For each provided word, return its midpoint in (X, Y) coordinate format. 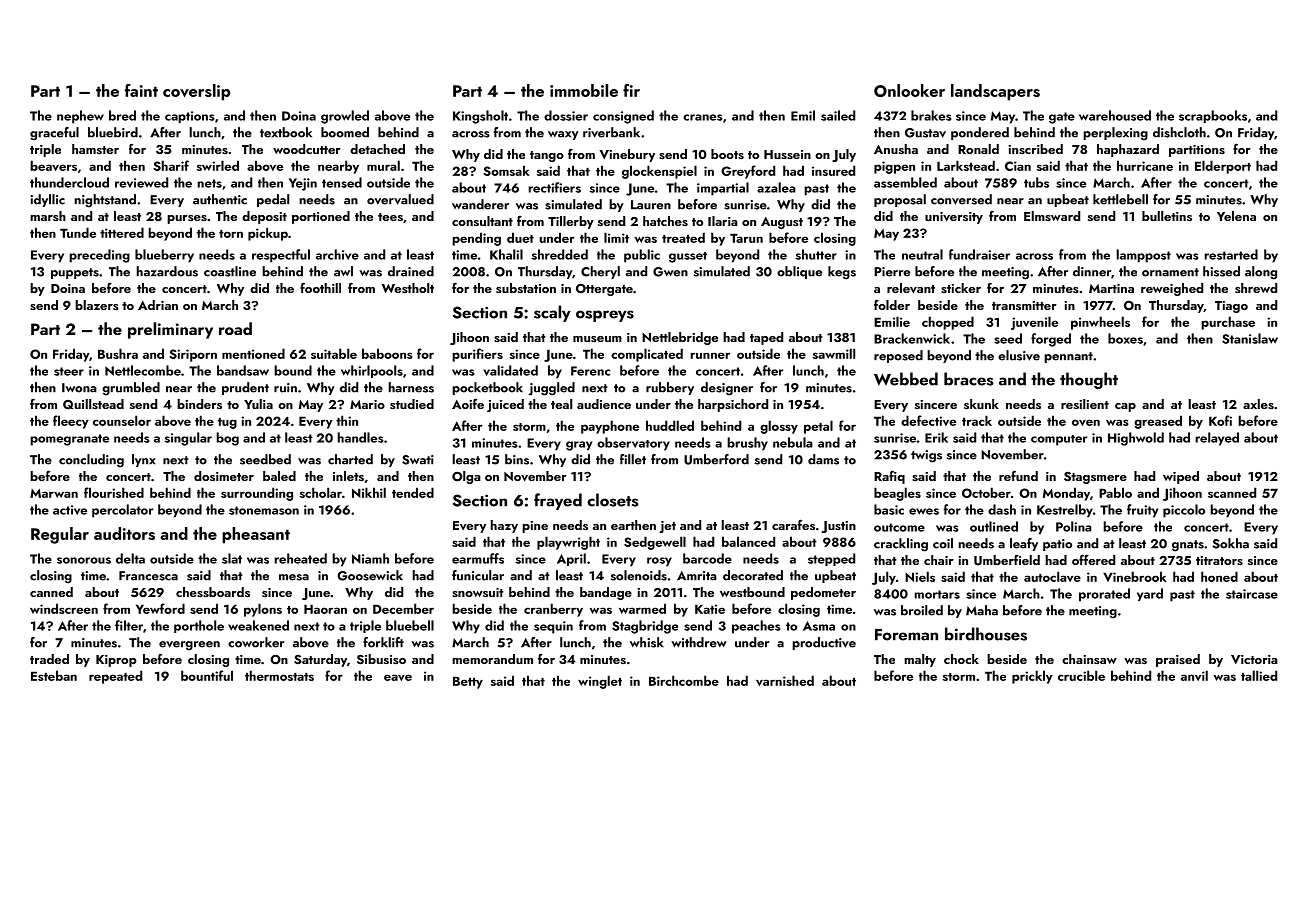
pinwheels (1100, 323)
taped (766, 338)
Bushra (118, 353)
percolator (122, 511)
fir (631, 90)
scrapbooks (1213, 116)
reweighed (1172, 289)
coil (943, 543)
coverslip (196, 92)
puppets (75, 273)
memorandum (493, 659)
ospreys (605, 316)
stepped (831, 559)
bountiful (207, 675)
